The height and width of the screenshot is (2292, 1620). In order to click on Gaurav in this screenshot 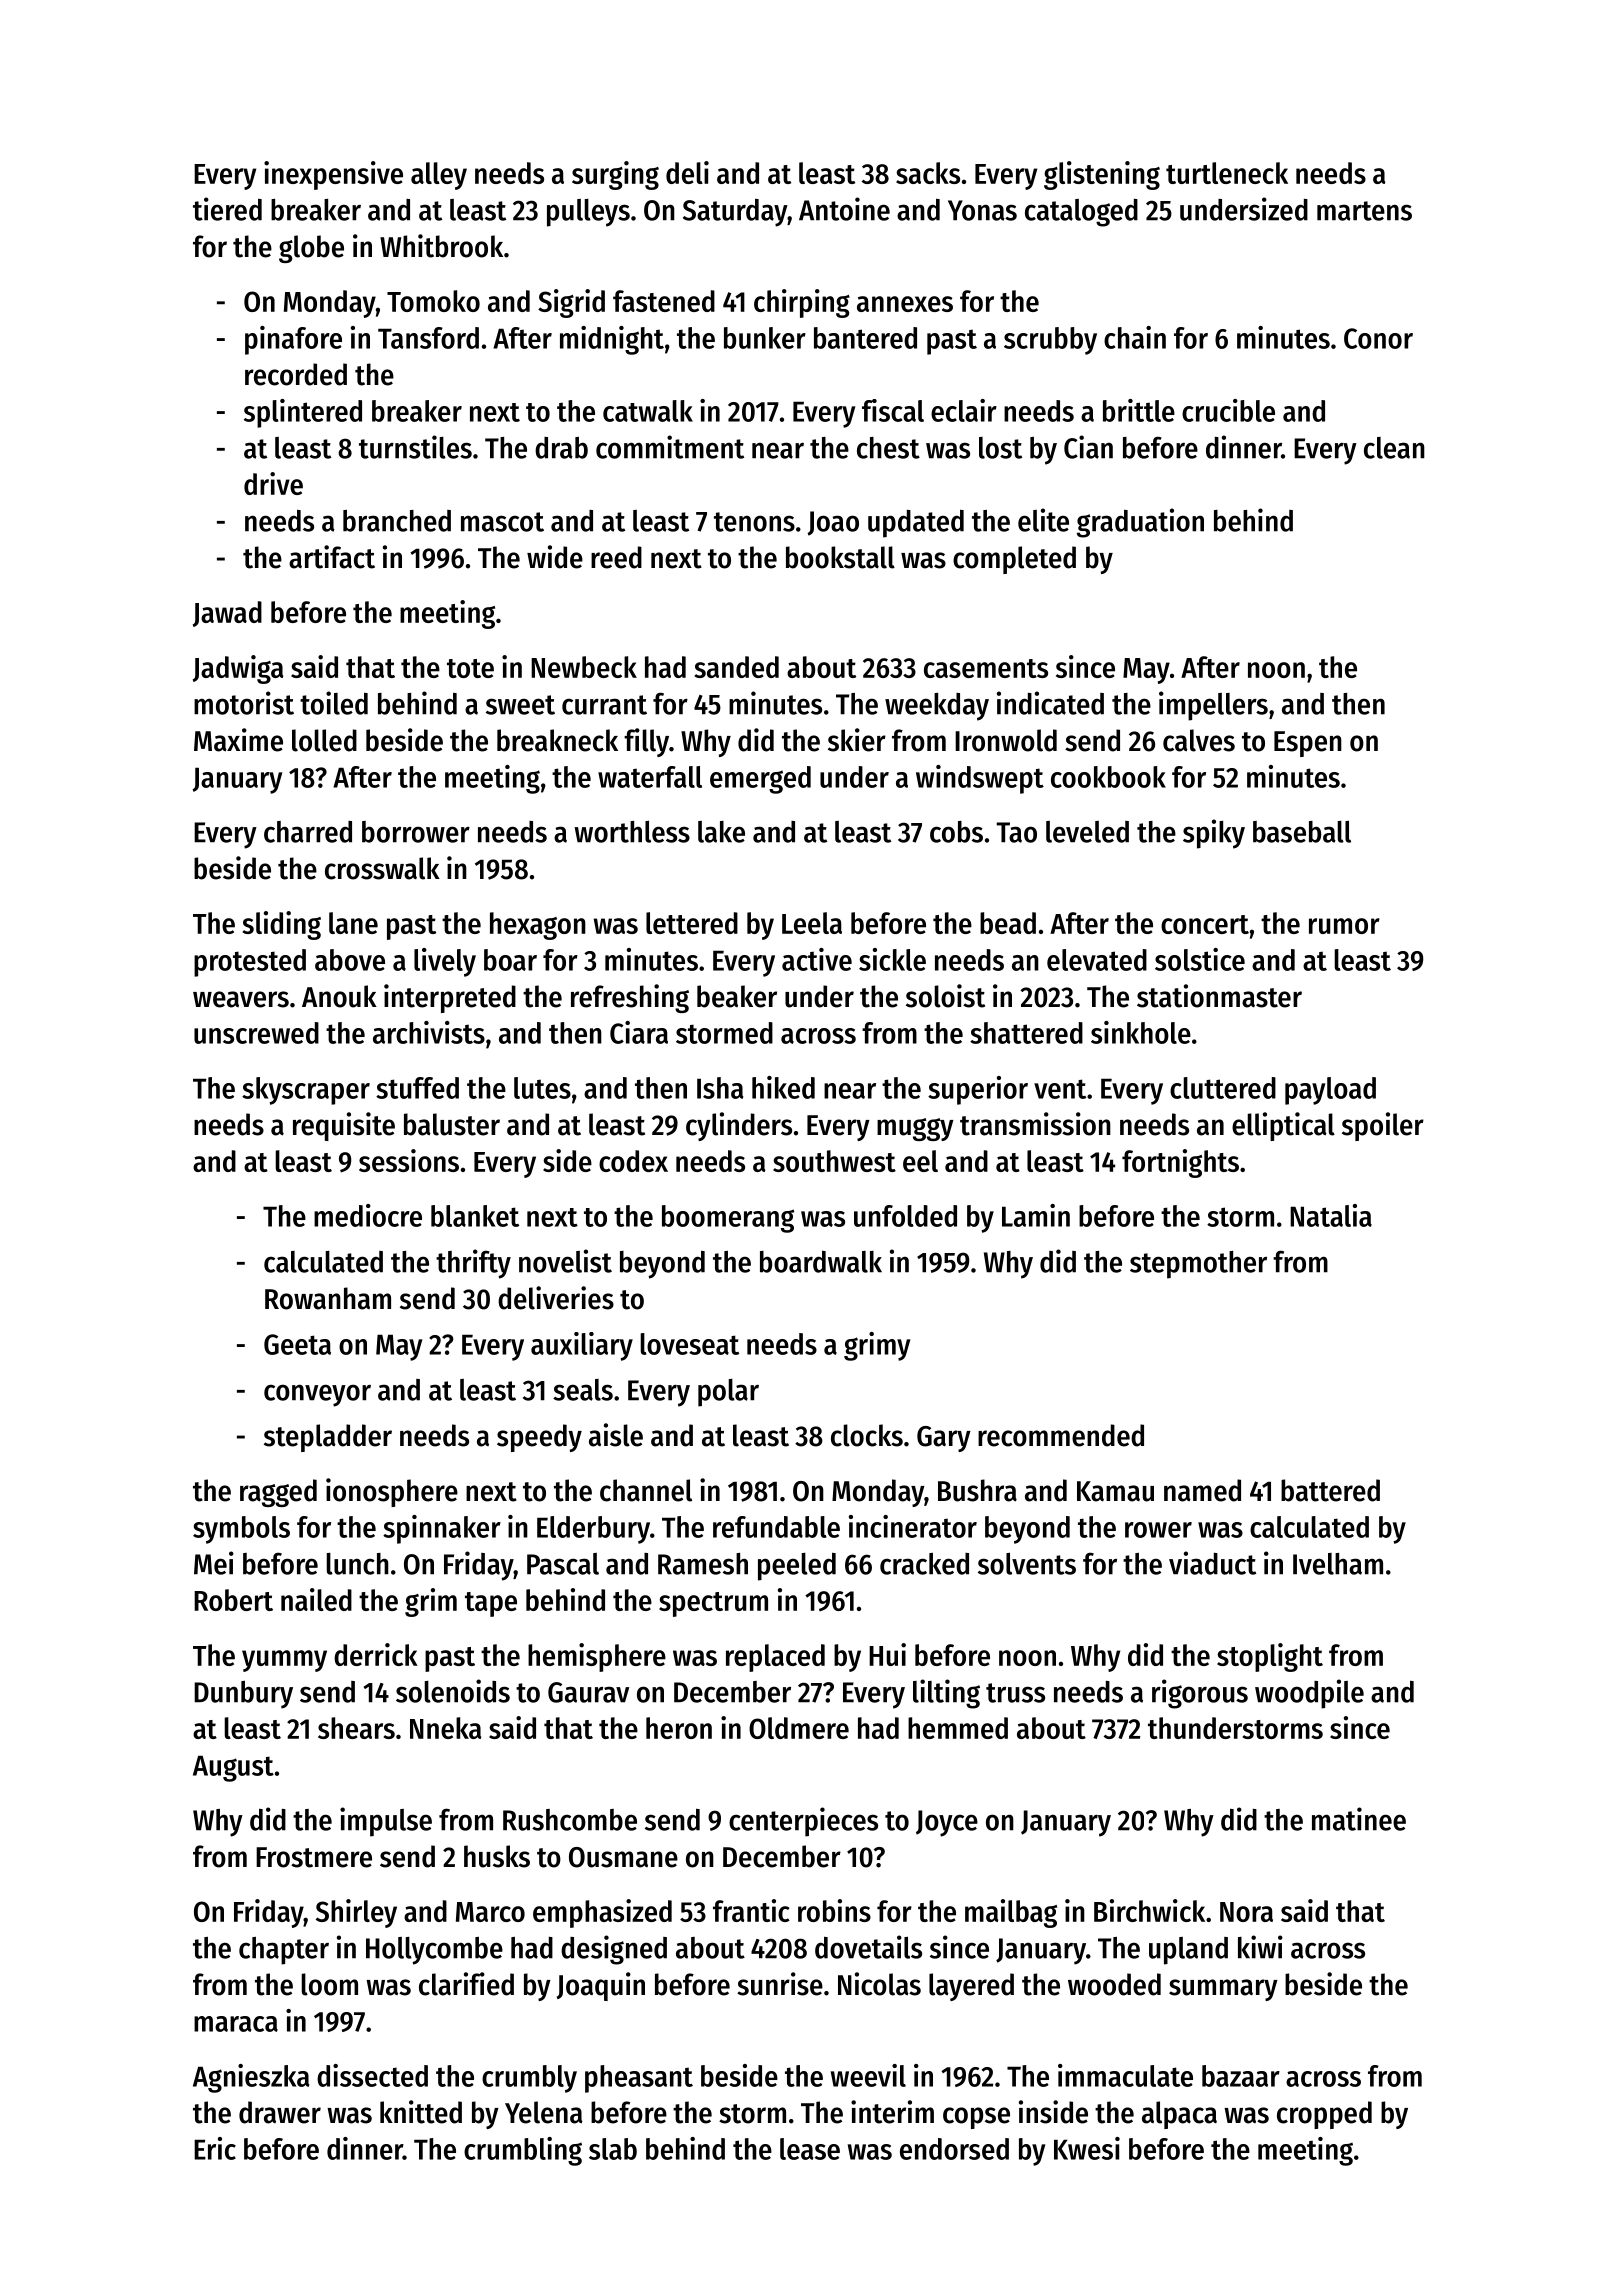, I will do `click(588, 1692)`.
